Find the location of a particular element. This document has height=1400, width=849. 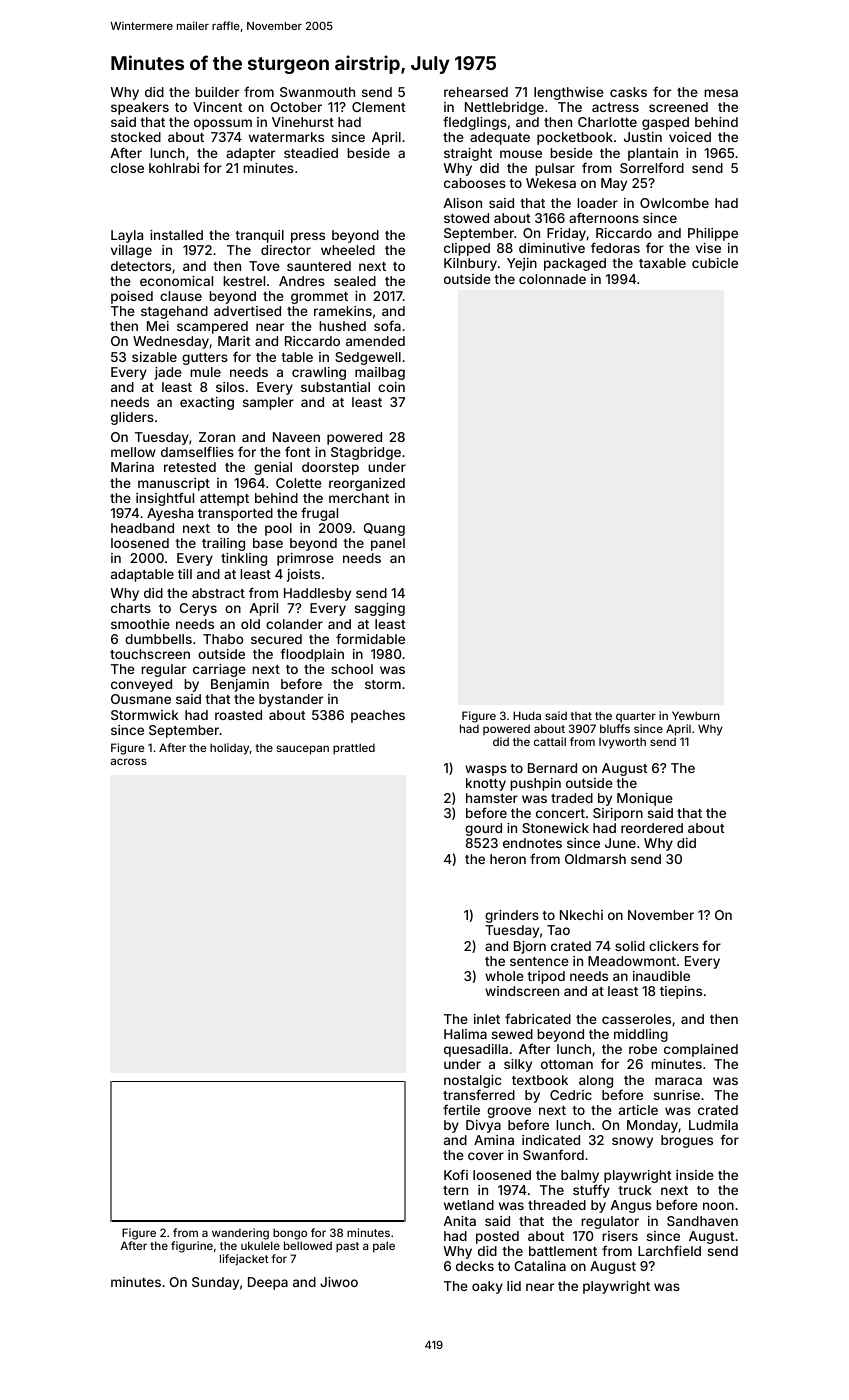

close is located at coordinates (127, 168).
